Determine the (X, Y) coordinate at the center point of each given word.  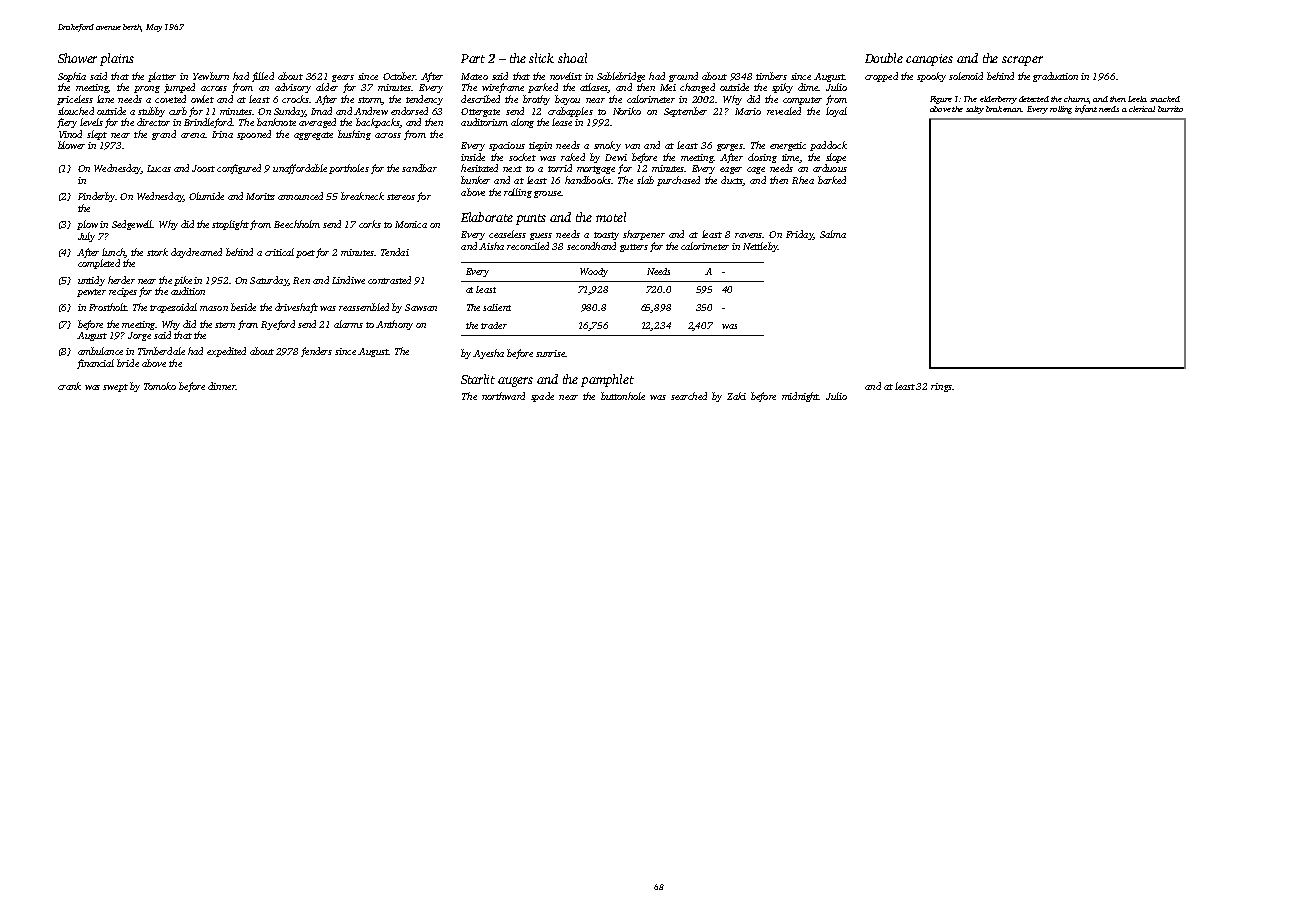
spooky (931, 77)
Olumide (206, 196)
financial (95, 364)
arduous (830, 168)
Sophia (72, 77)
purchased (678, 181)
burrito (1170, 109)
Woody (594, 272)
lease (562, 122)
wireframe (503, 88)
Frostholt (107, 307)
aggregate (313, 136)
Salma (833, 234)
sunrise (550, 353)
